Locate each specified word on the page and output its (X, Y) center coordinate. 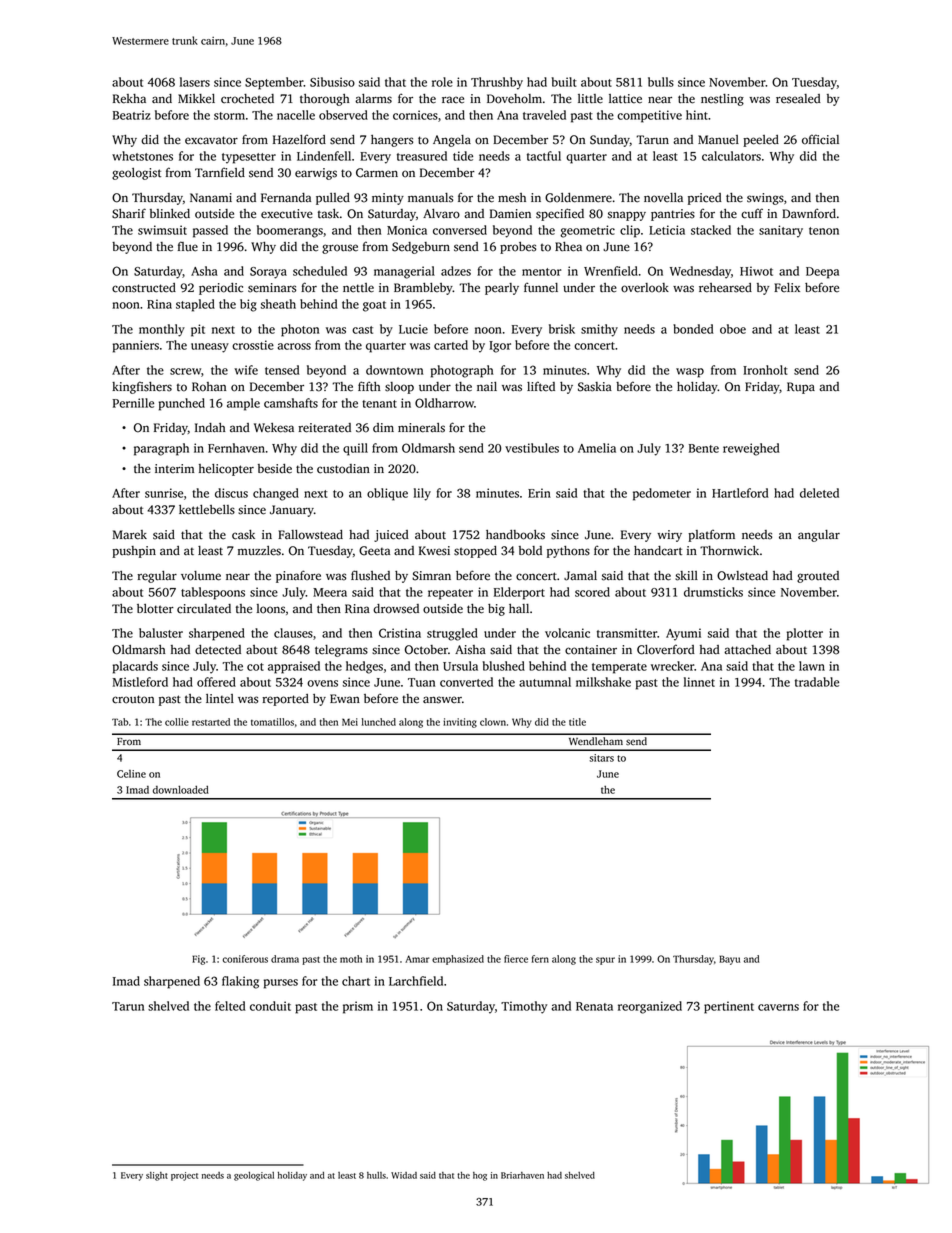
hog (480, 1176)
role (442, 82)
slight (157, 1176)
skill (686, 576)
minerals (421, 428)
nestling (722, 100)
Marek (130, 535)
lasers (195, 82)
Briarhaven (522, 1175)
